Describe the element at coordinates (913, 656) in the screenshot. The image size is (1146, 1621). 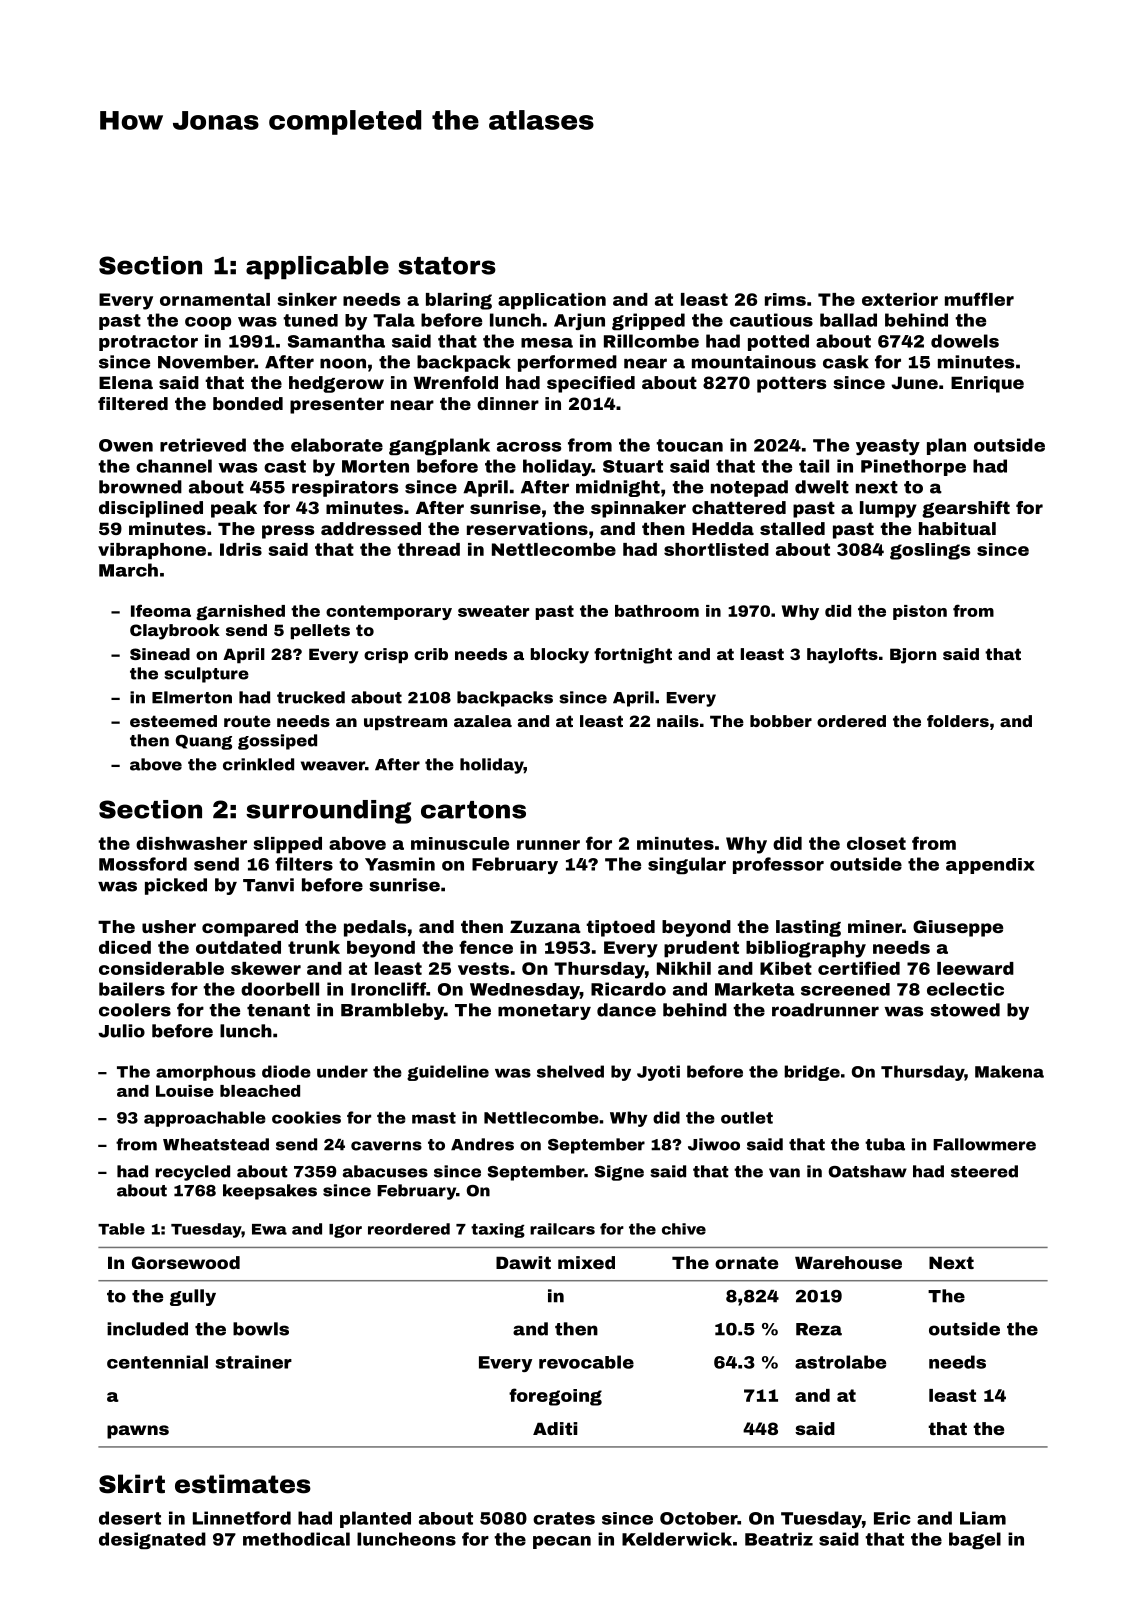
I see `Bjorn` at that location.
